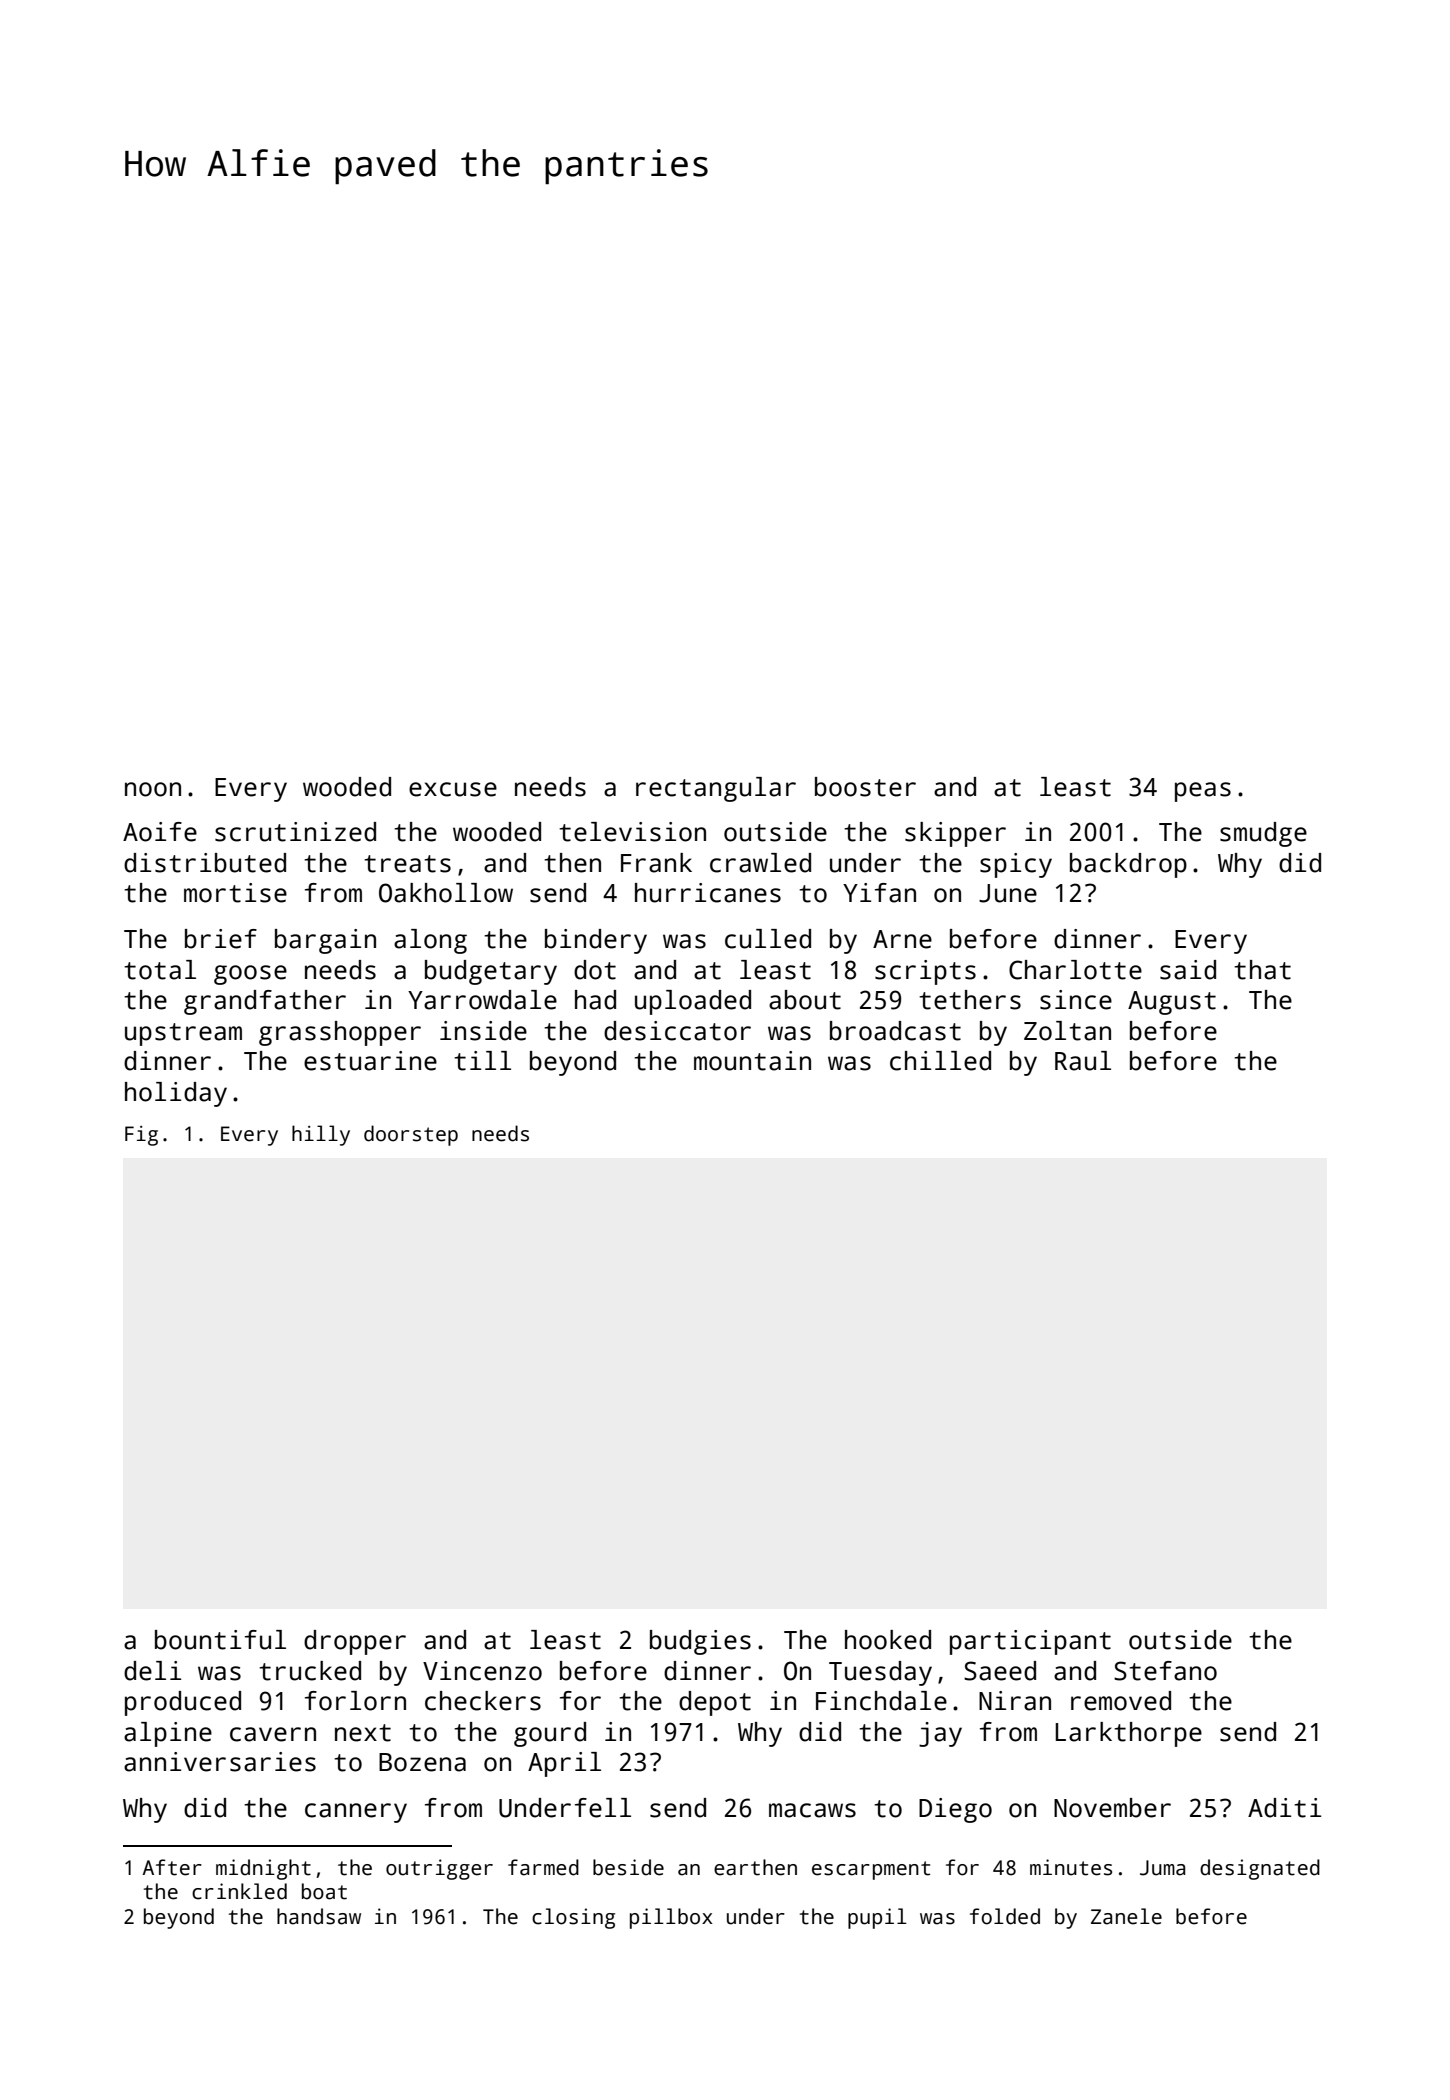 The image size is (1450, 2100). Describe the element at coordinates (888, 1640) in the screenshot. I see `hooked` at that location.
